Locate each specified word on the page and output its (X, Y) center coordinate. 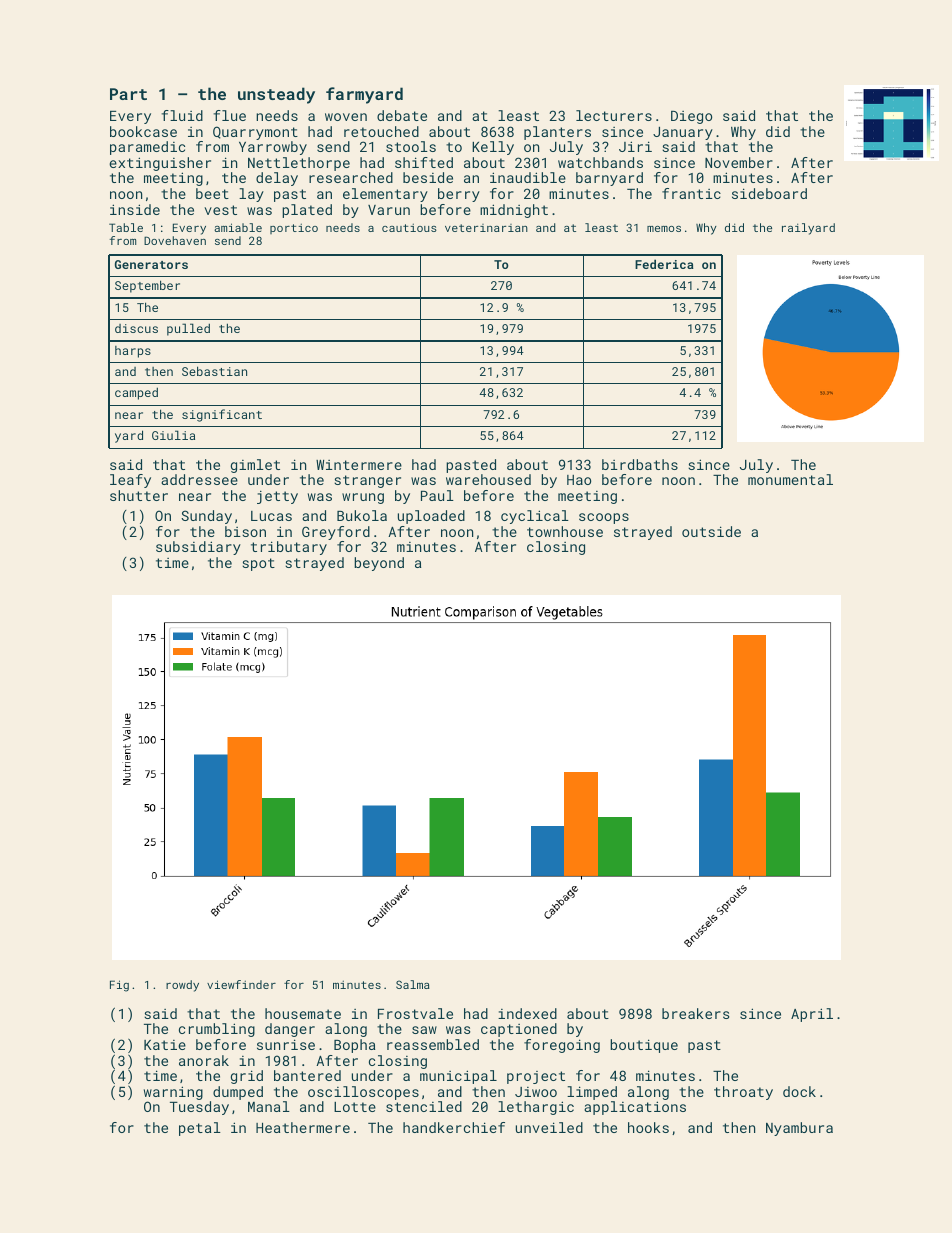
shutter (139, 495)
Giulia (173, 435)
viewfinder (241, 984)
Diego (691, 117)
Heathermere (303, 1127)
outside (711, 531)
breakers (695, 1013)
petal (200, 1129)
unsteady (276, 95)
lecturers (614, 115)
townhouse (565, 531)
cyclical (535, 517)
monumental (790, 479)
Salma (413, 984)
